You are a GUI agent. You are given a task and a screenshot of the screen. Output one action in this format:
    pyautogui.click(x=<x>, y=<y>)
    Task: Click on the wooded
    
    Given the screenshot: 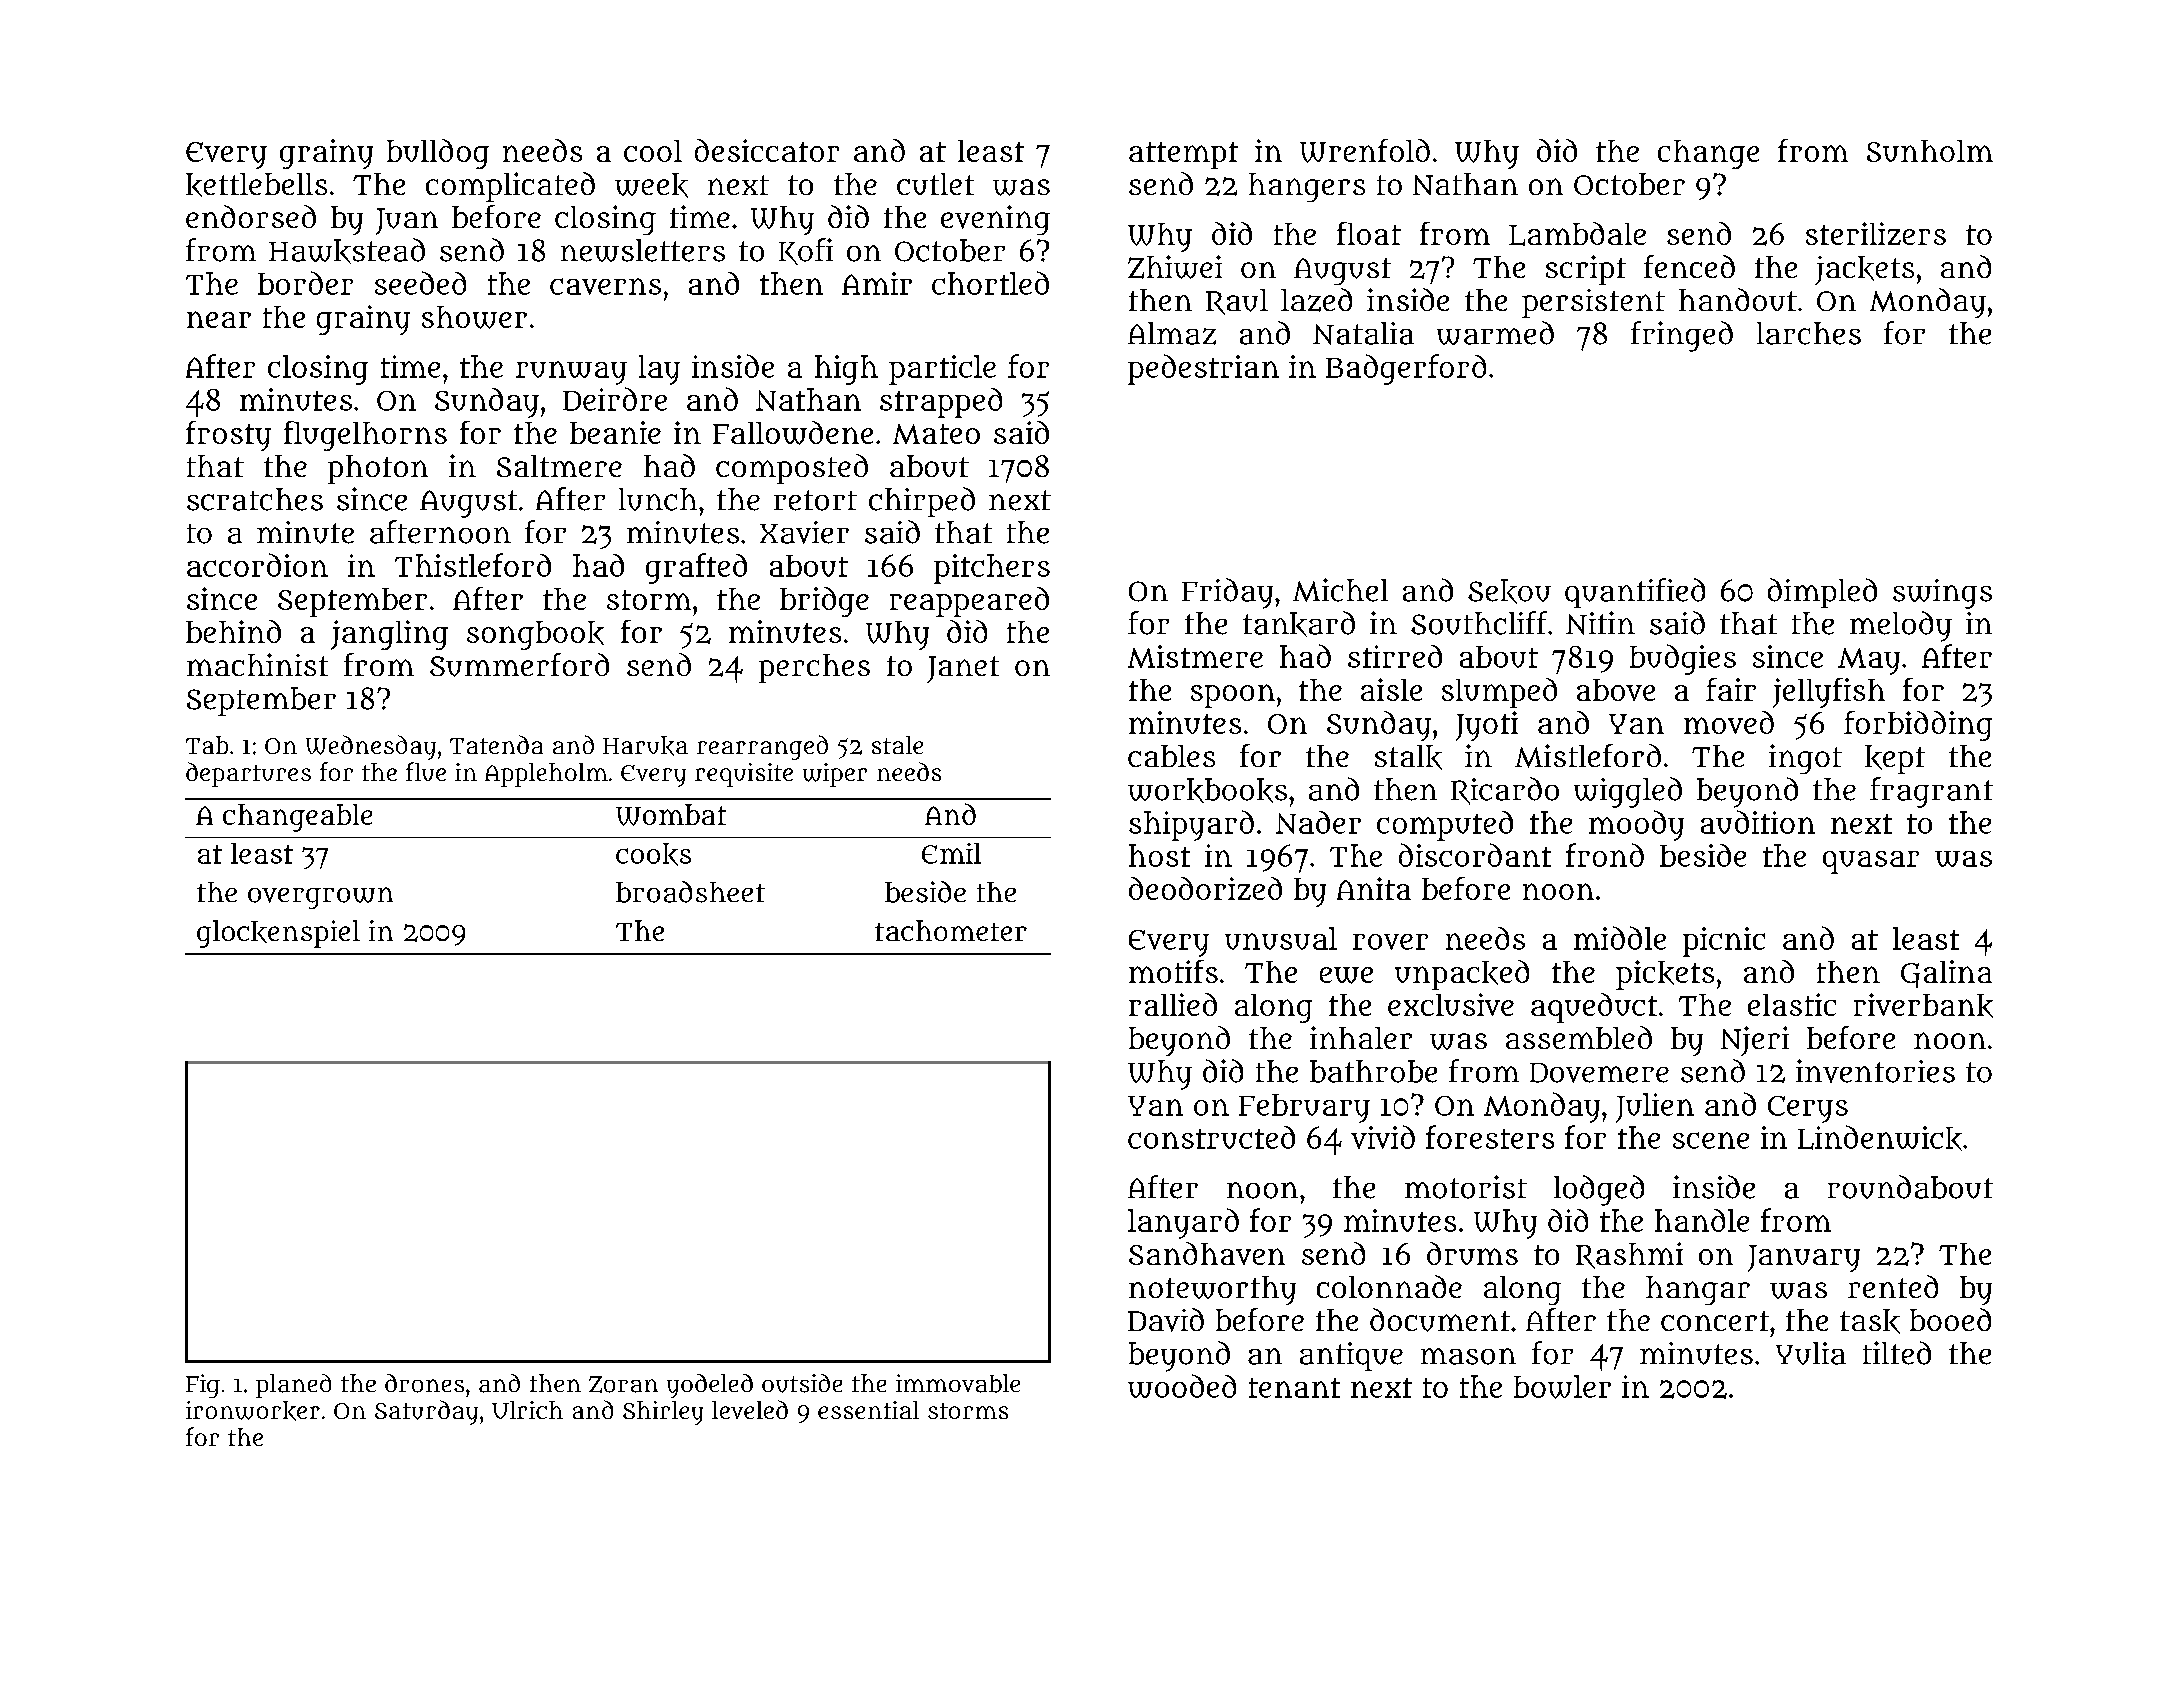 What is the action you would take?
    pyautogui.click(x=1182, y=1386)
